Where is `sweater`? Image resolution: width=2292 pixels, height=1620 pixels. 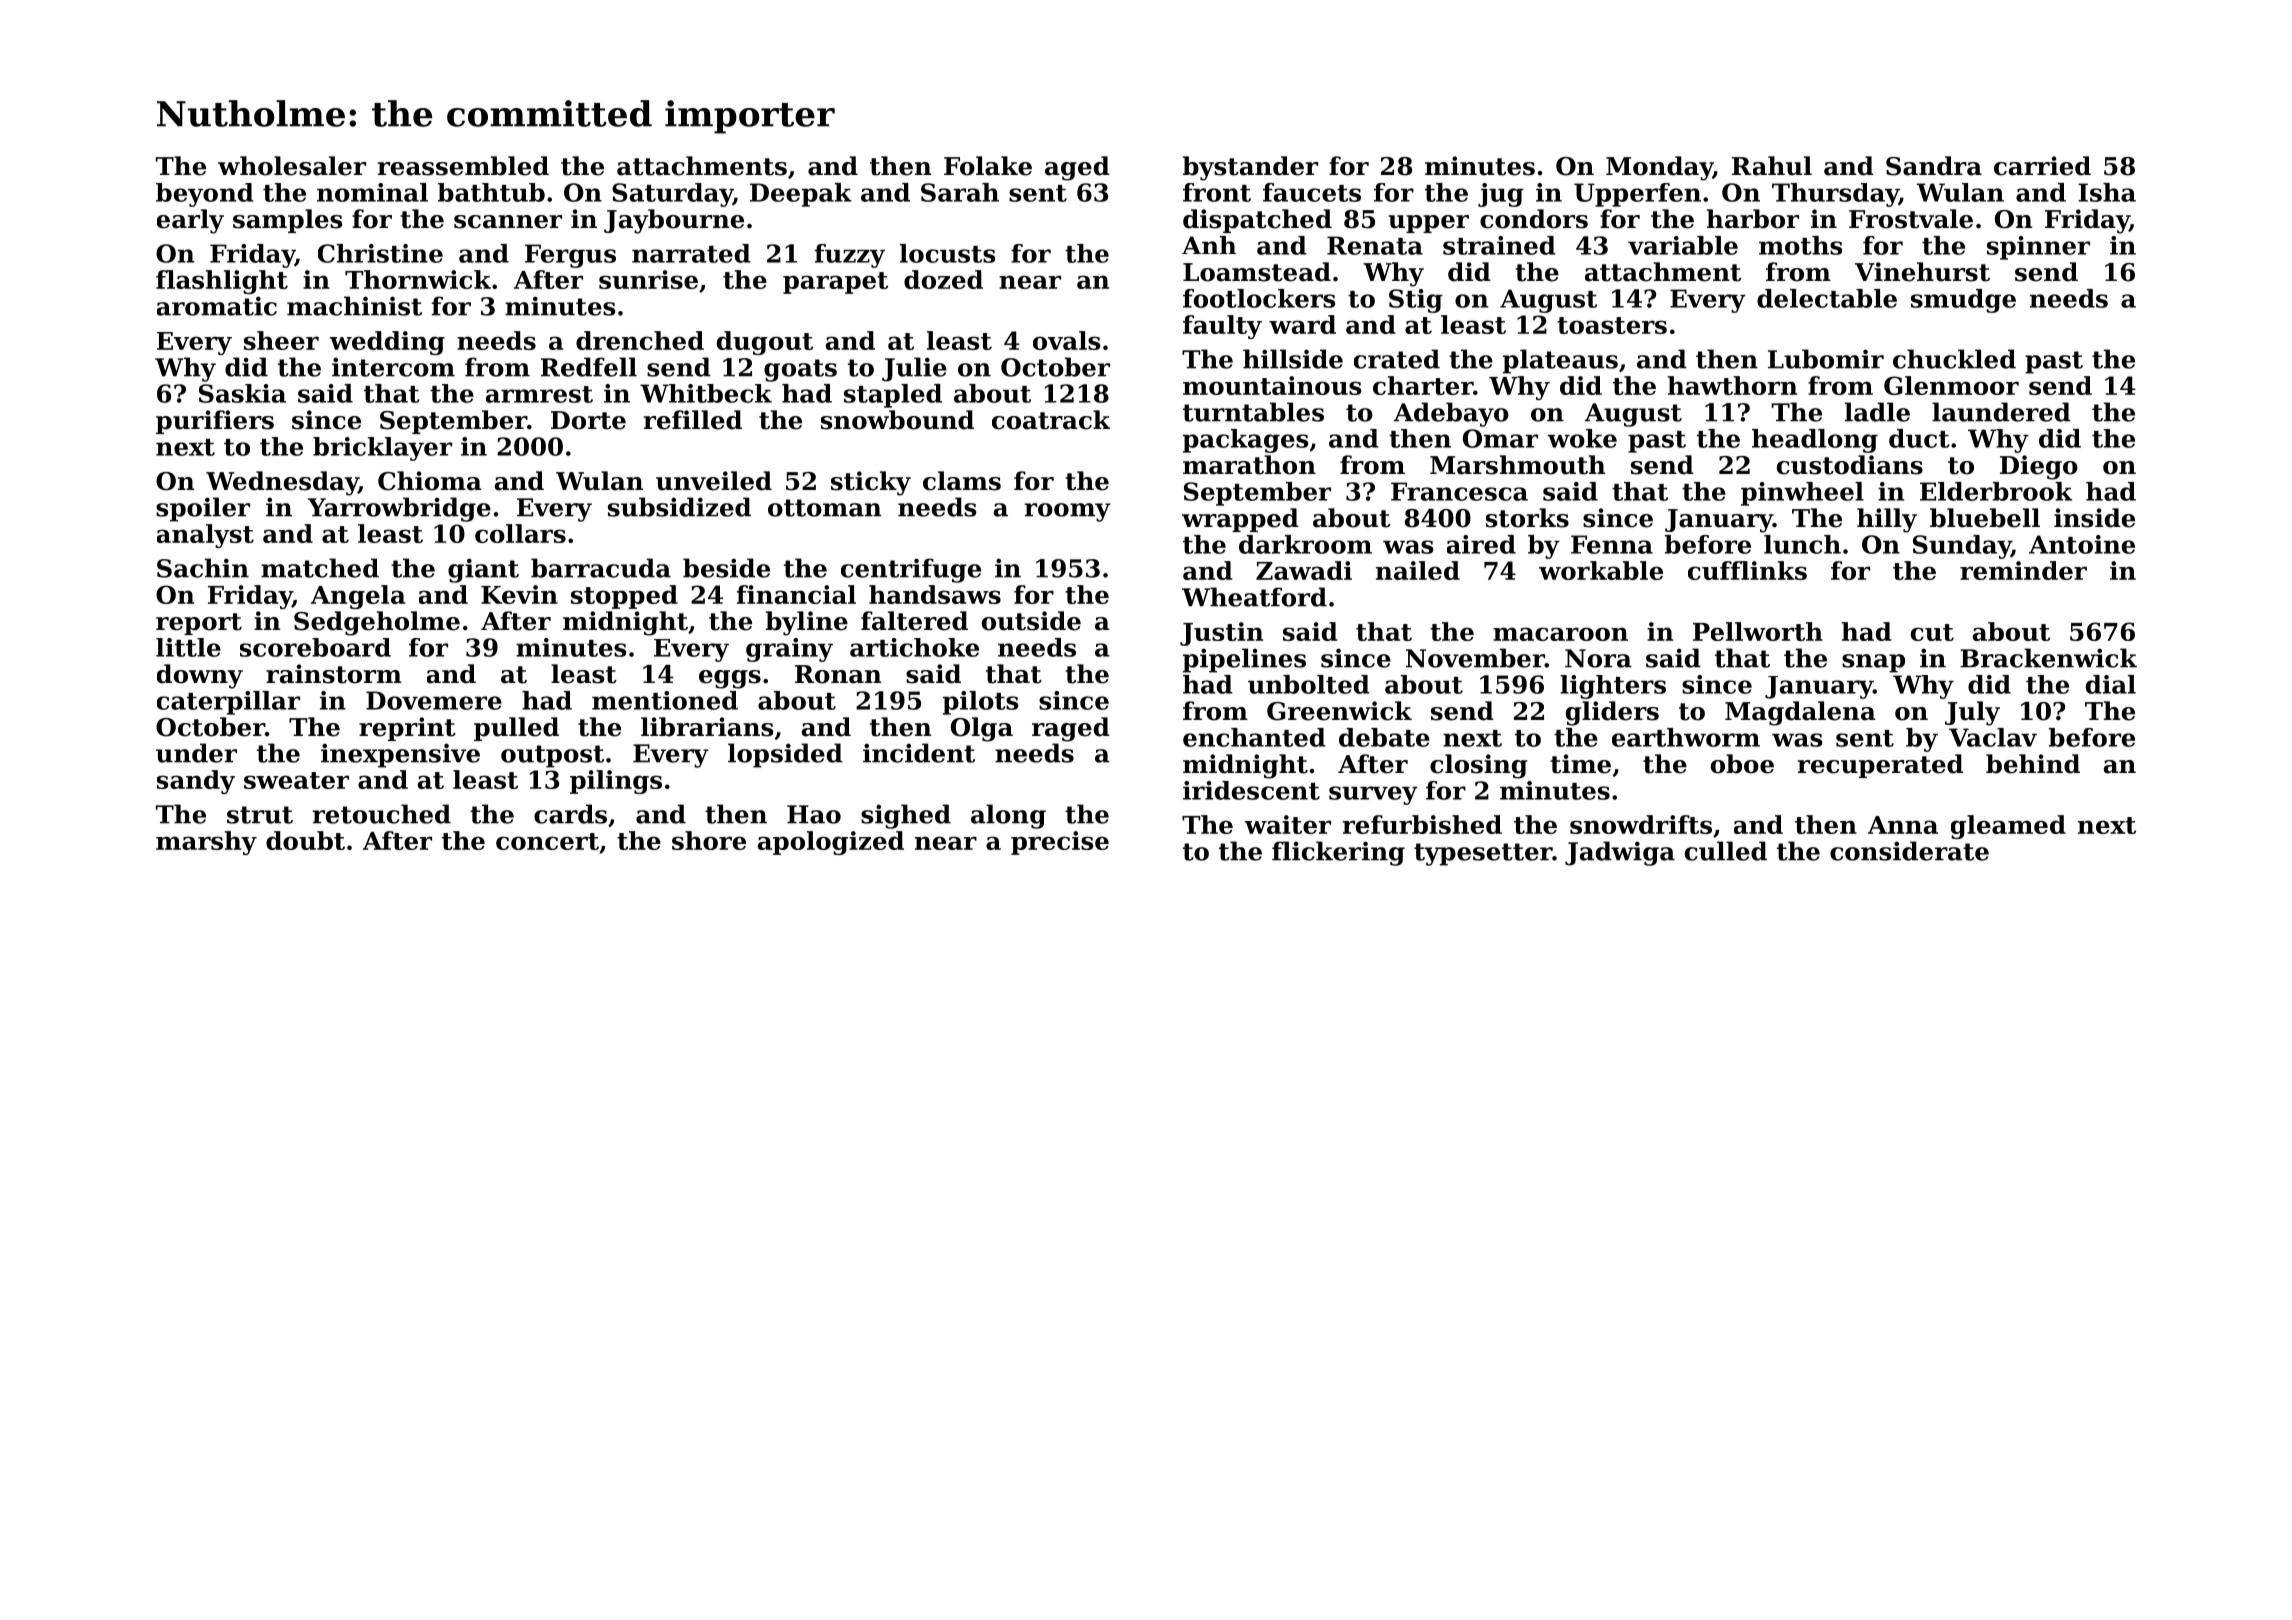
sweater is located at coordinates (296, 780).
